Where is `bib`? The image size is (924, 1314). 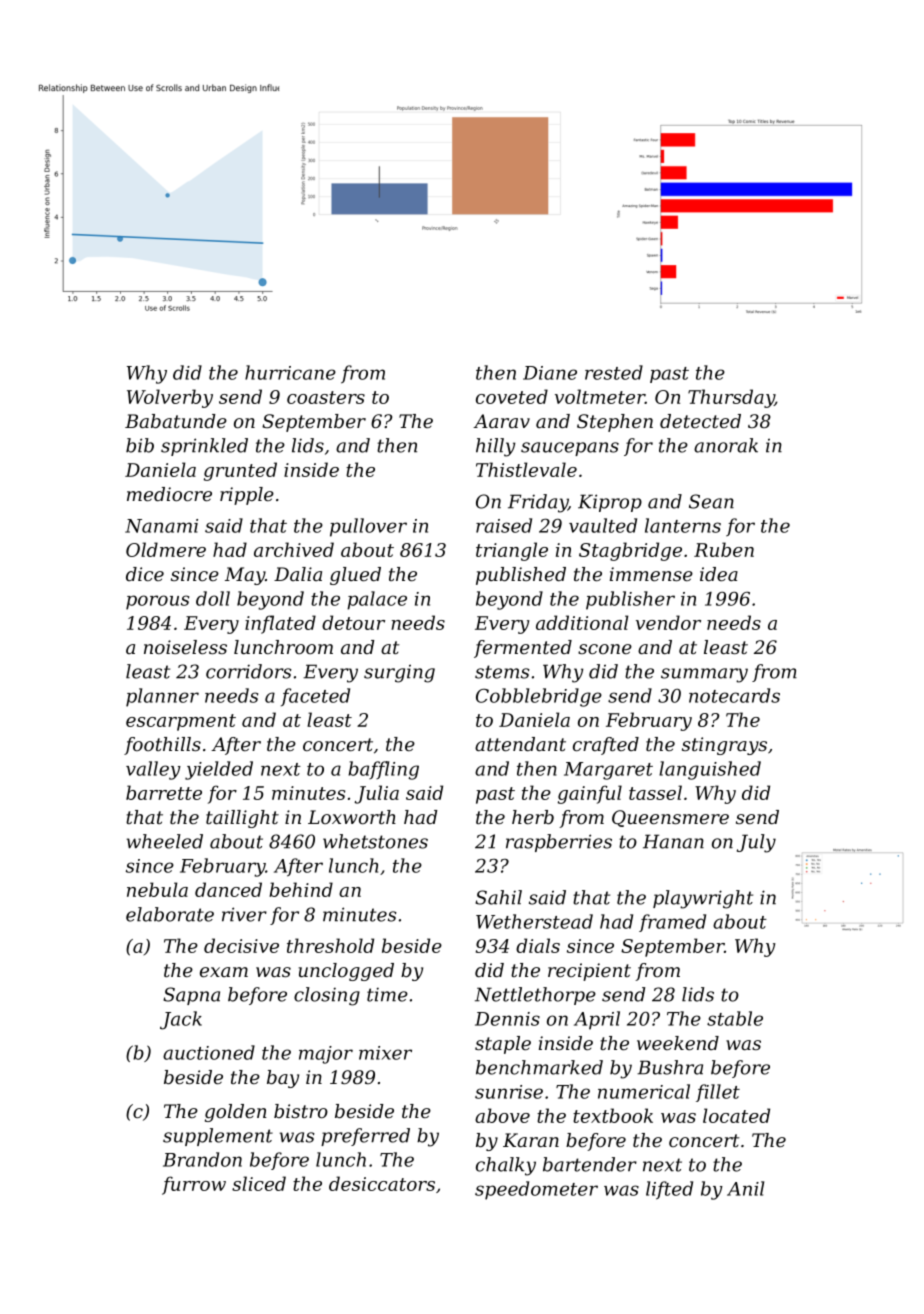 bib is located at coordinates (140, 445).
